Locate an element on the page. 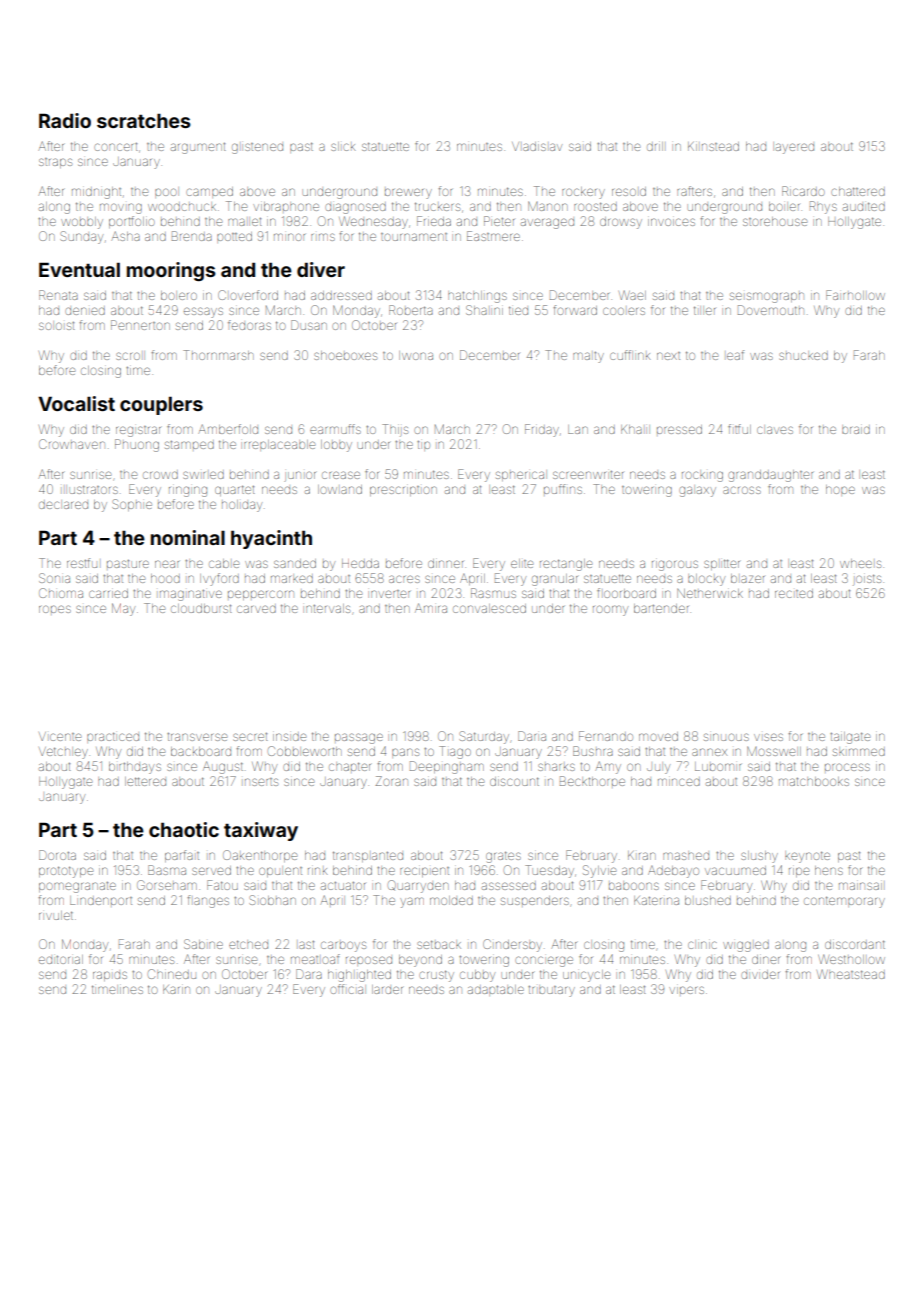  Crowhaven is located at coordinates (72, 444).
